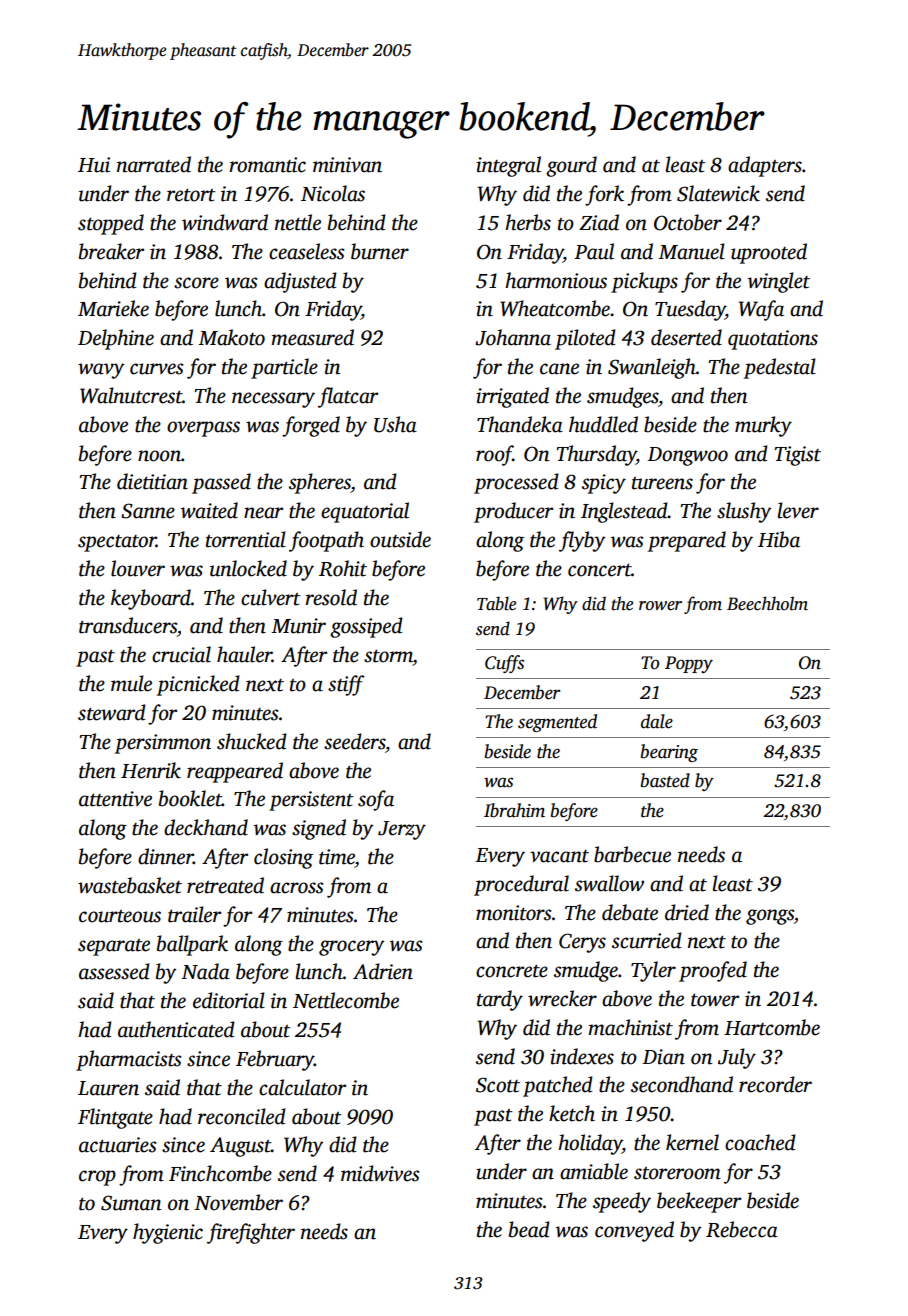  What do you see at coordinates (273, 400) in the screenshot?
I see `necessary` at bounding box center [273, 400].
